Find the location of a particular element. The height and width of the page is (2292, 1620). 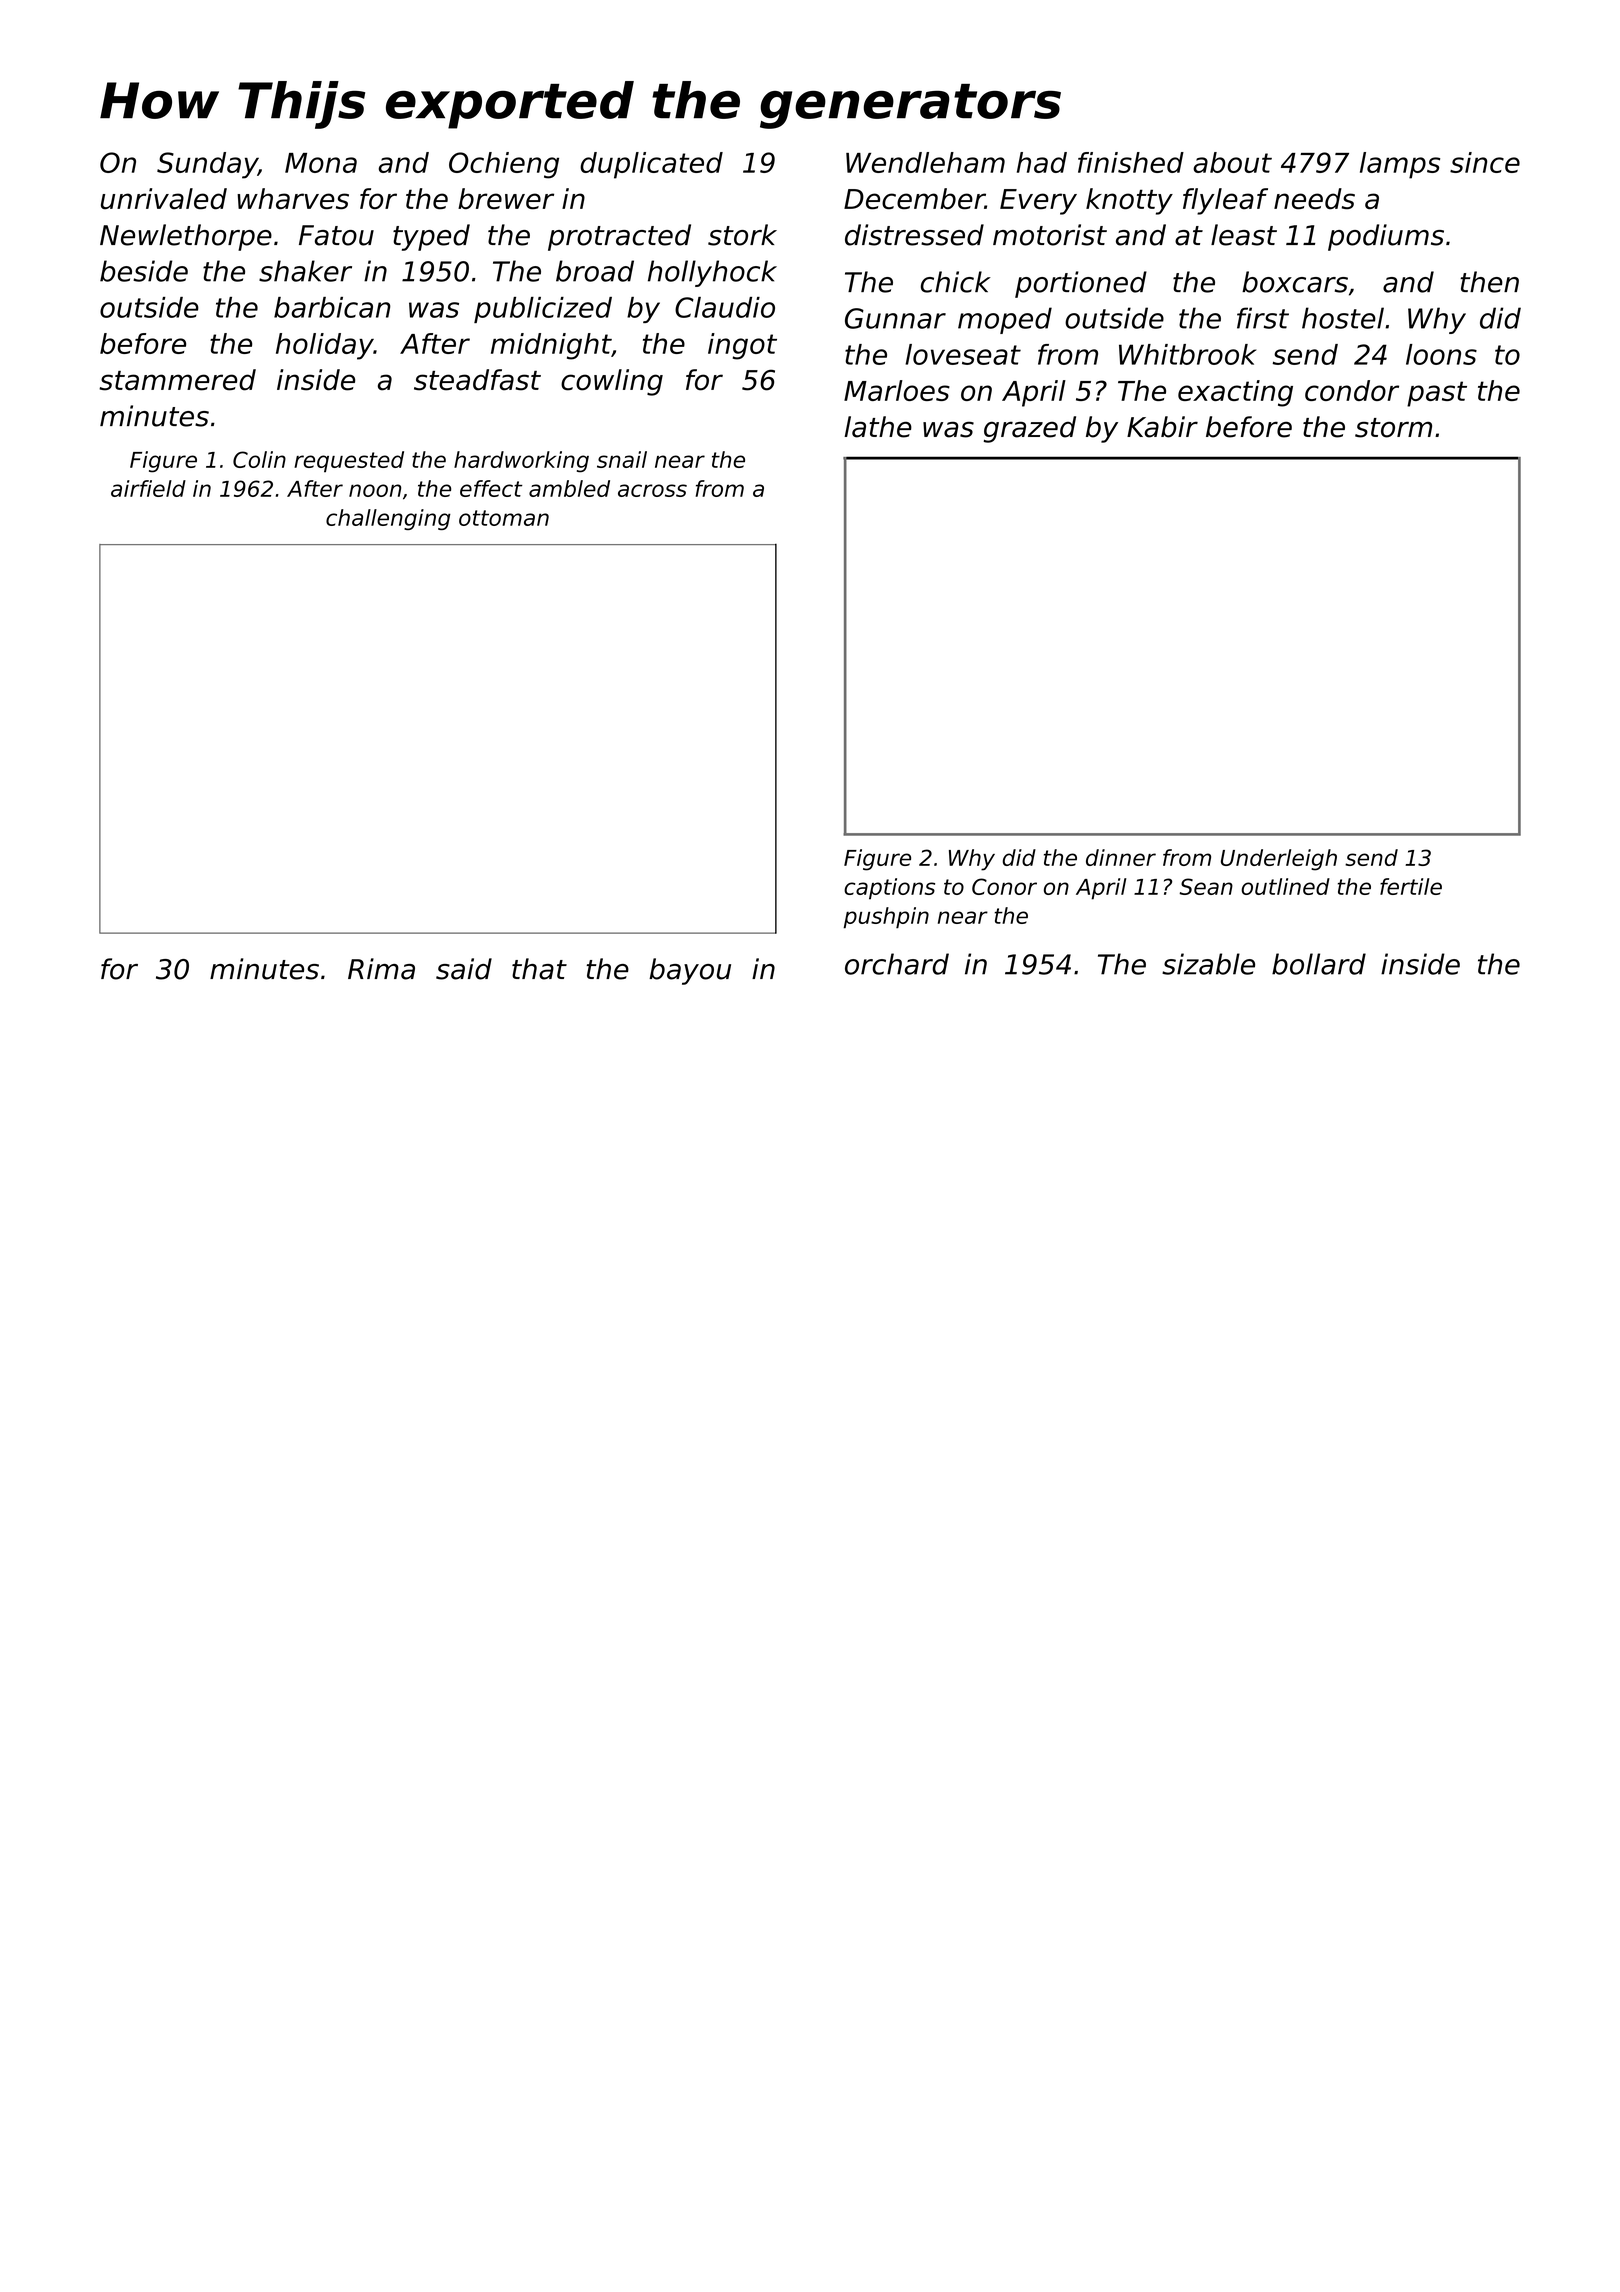

Underleigh is located at coordinates (1279, 860).
